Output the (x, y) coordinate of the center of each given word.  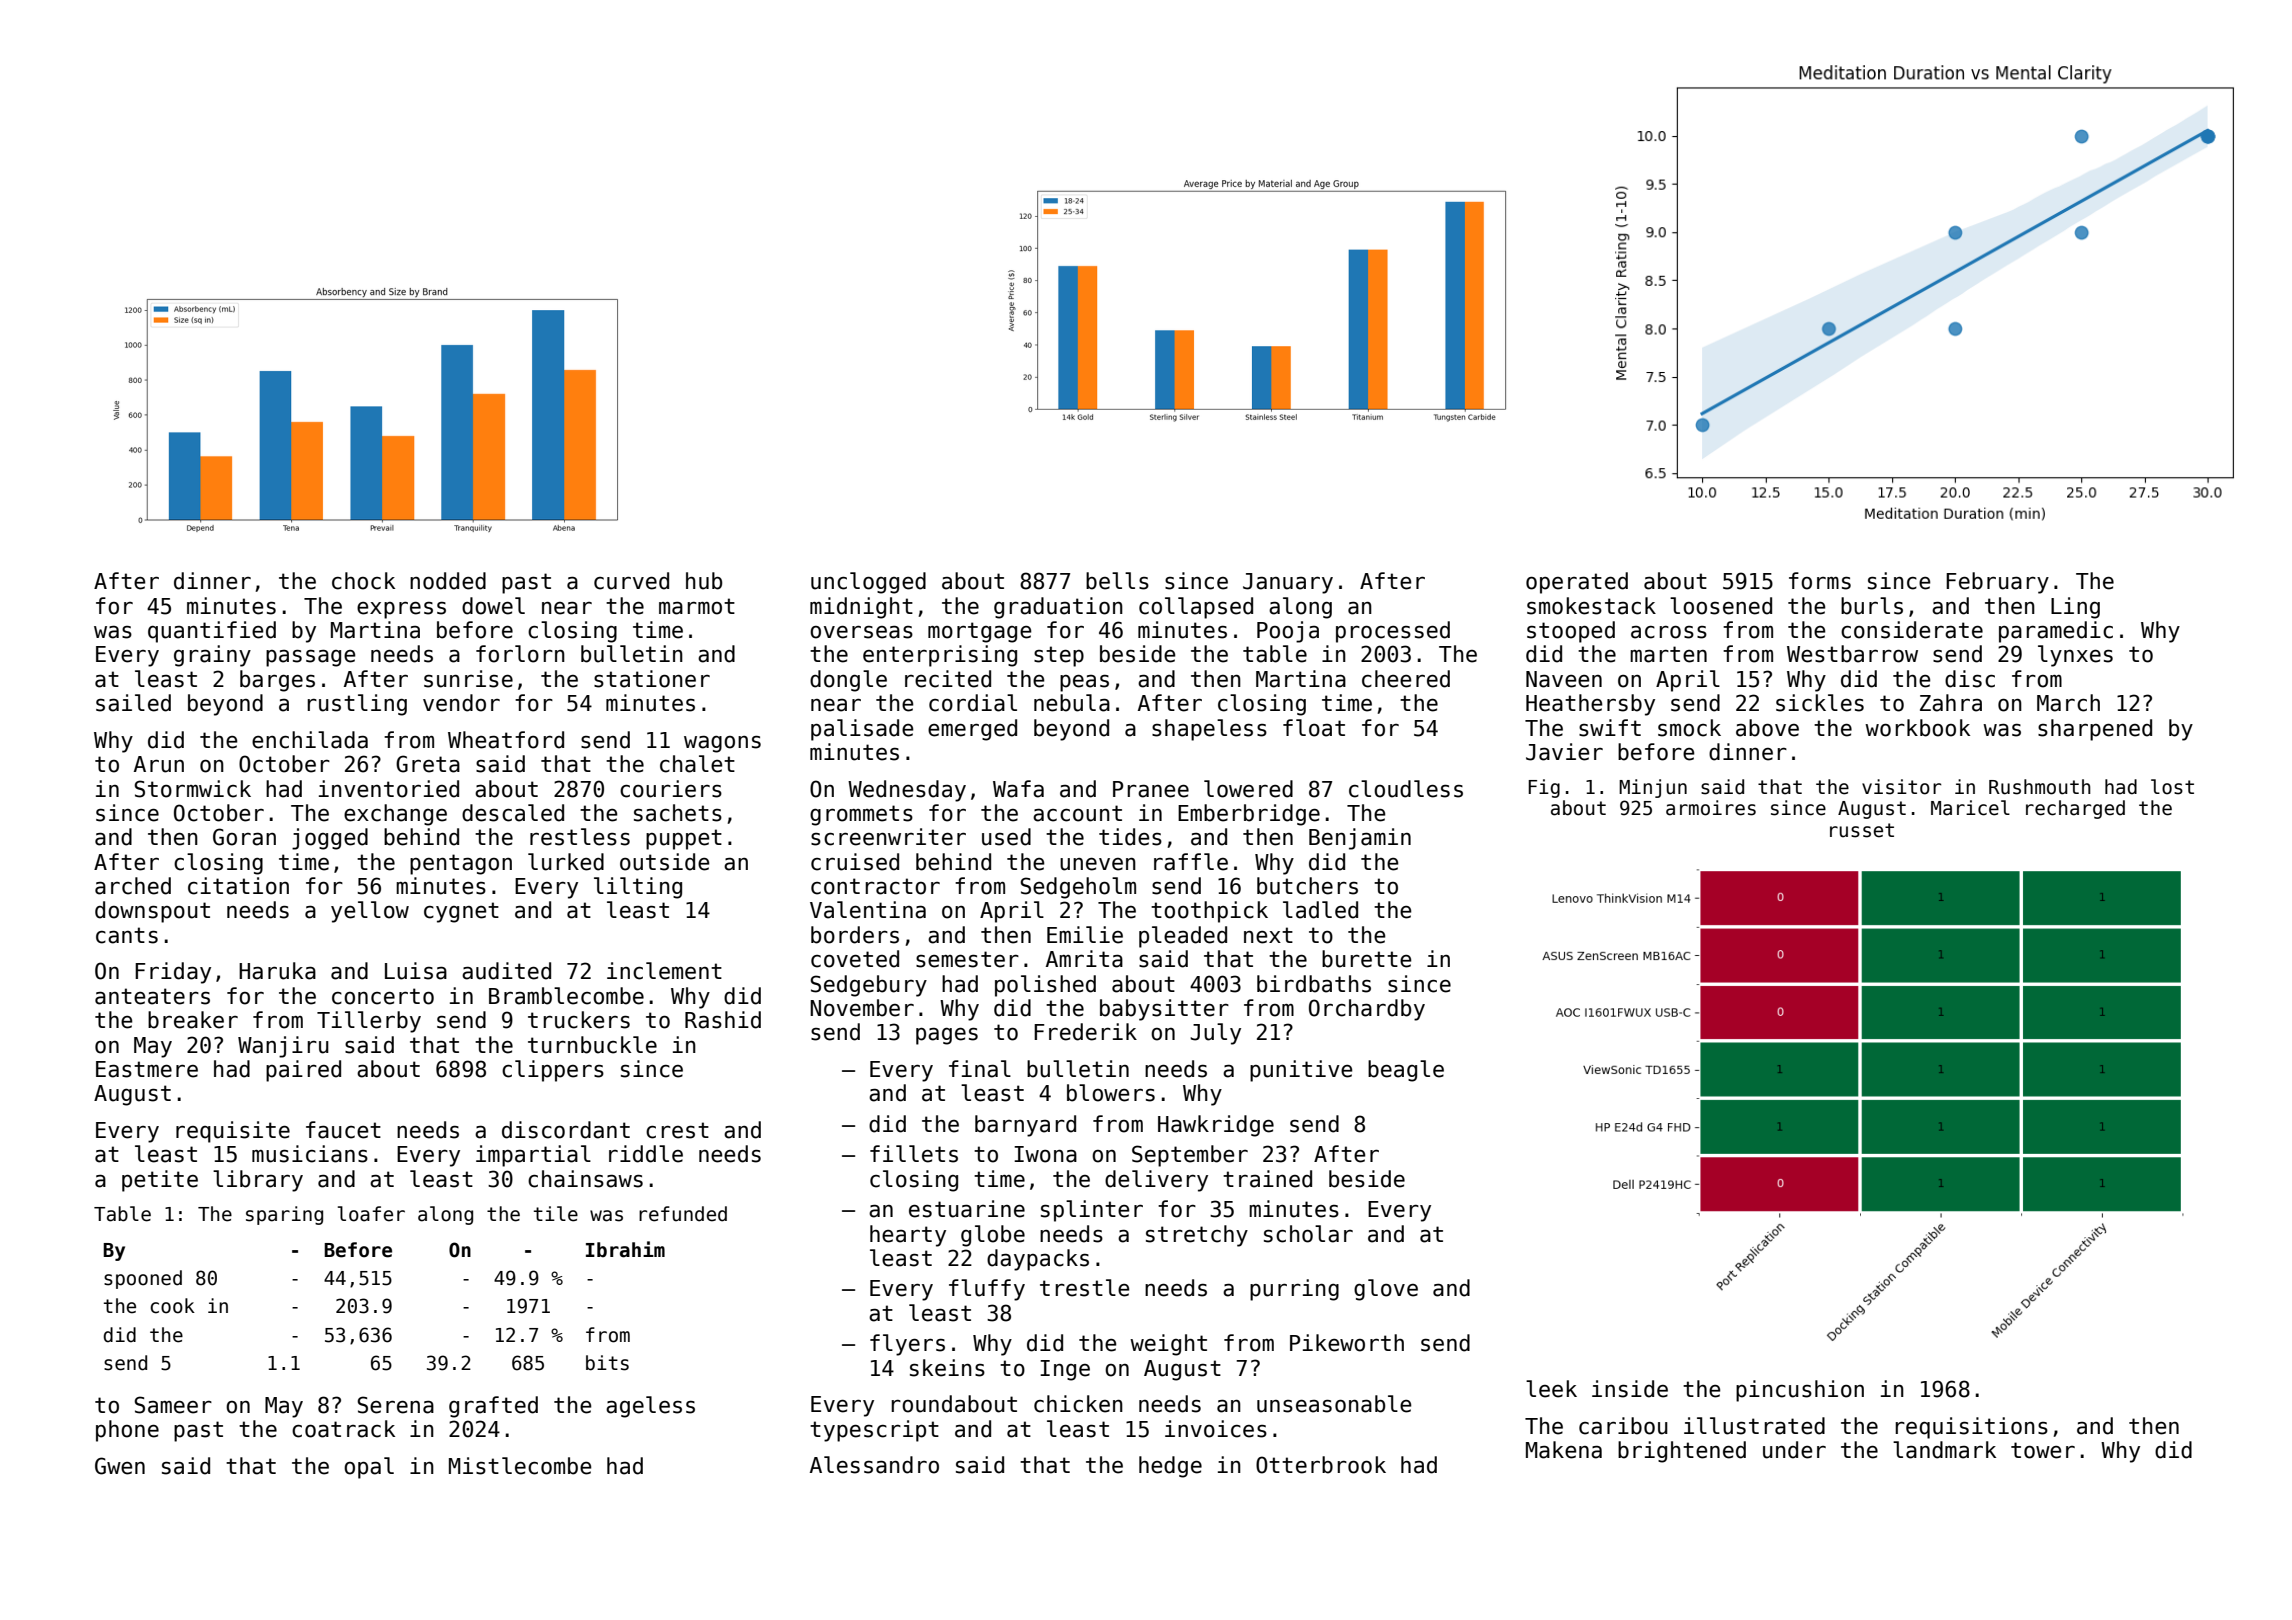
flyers (907, 1345)
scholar (1308, 1234)
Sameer (173, 1405)
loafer (371, 1214)
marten (1668, 654)
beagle (1406, 1071)
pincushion (1800, 1391)
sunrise (468, 679)
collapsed (1196, 608)
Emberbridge (1249, 815)
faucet (343, 1130)
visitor (1901, 787)
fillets (914, 1154)
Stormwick (192, 789)
